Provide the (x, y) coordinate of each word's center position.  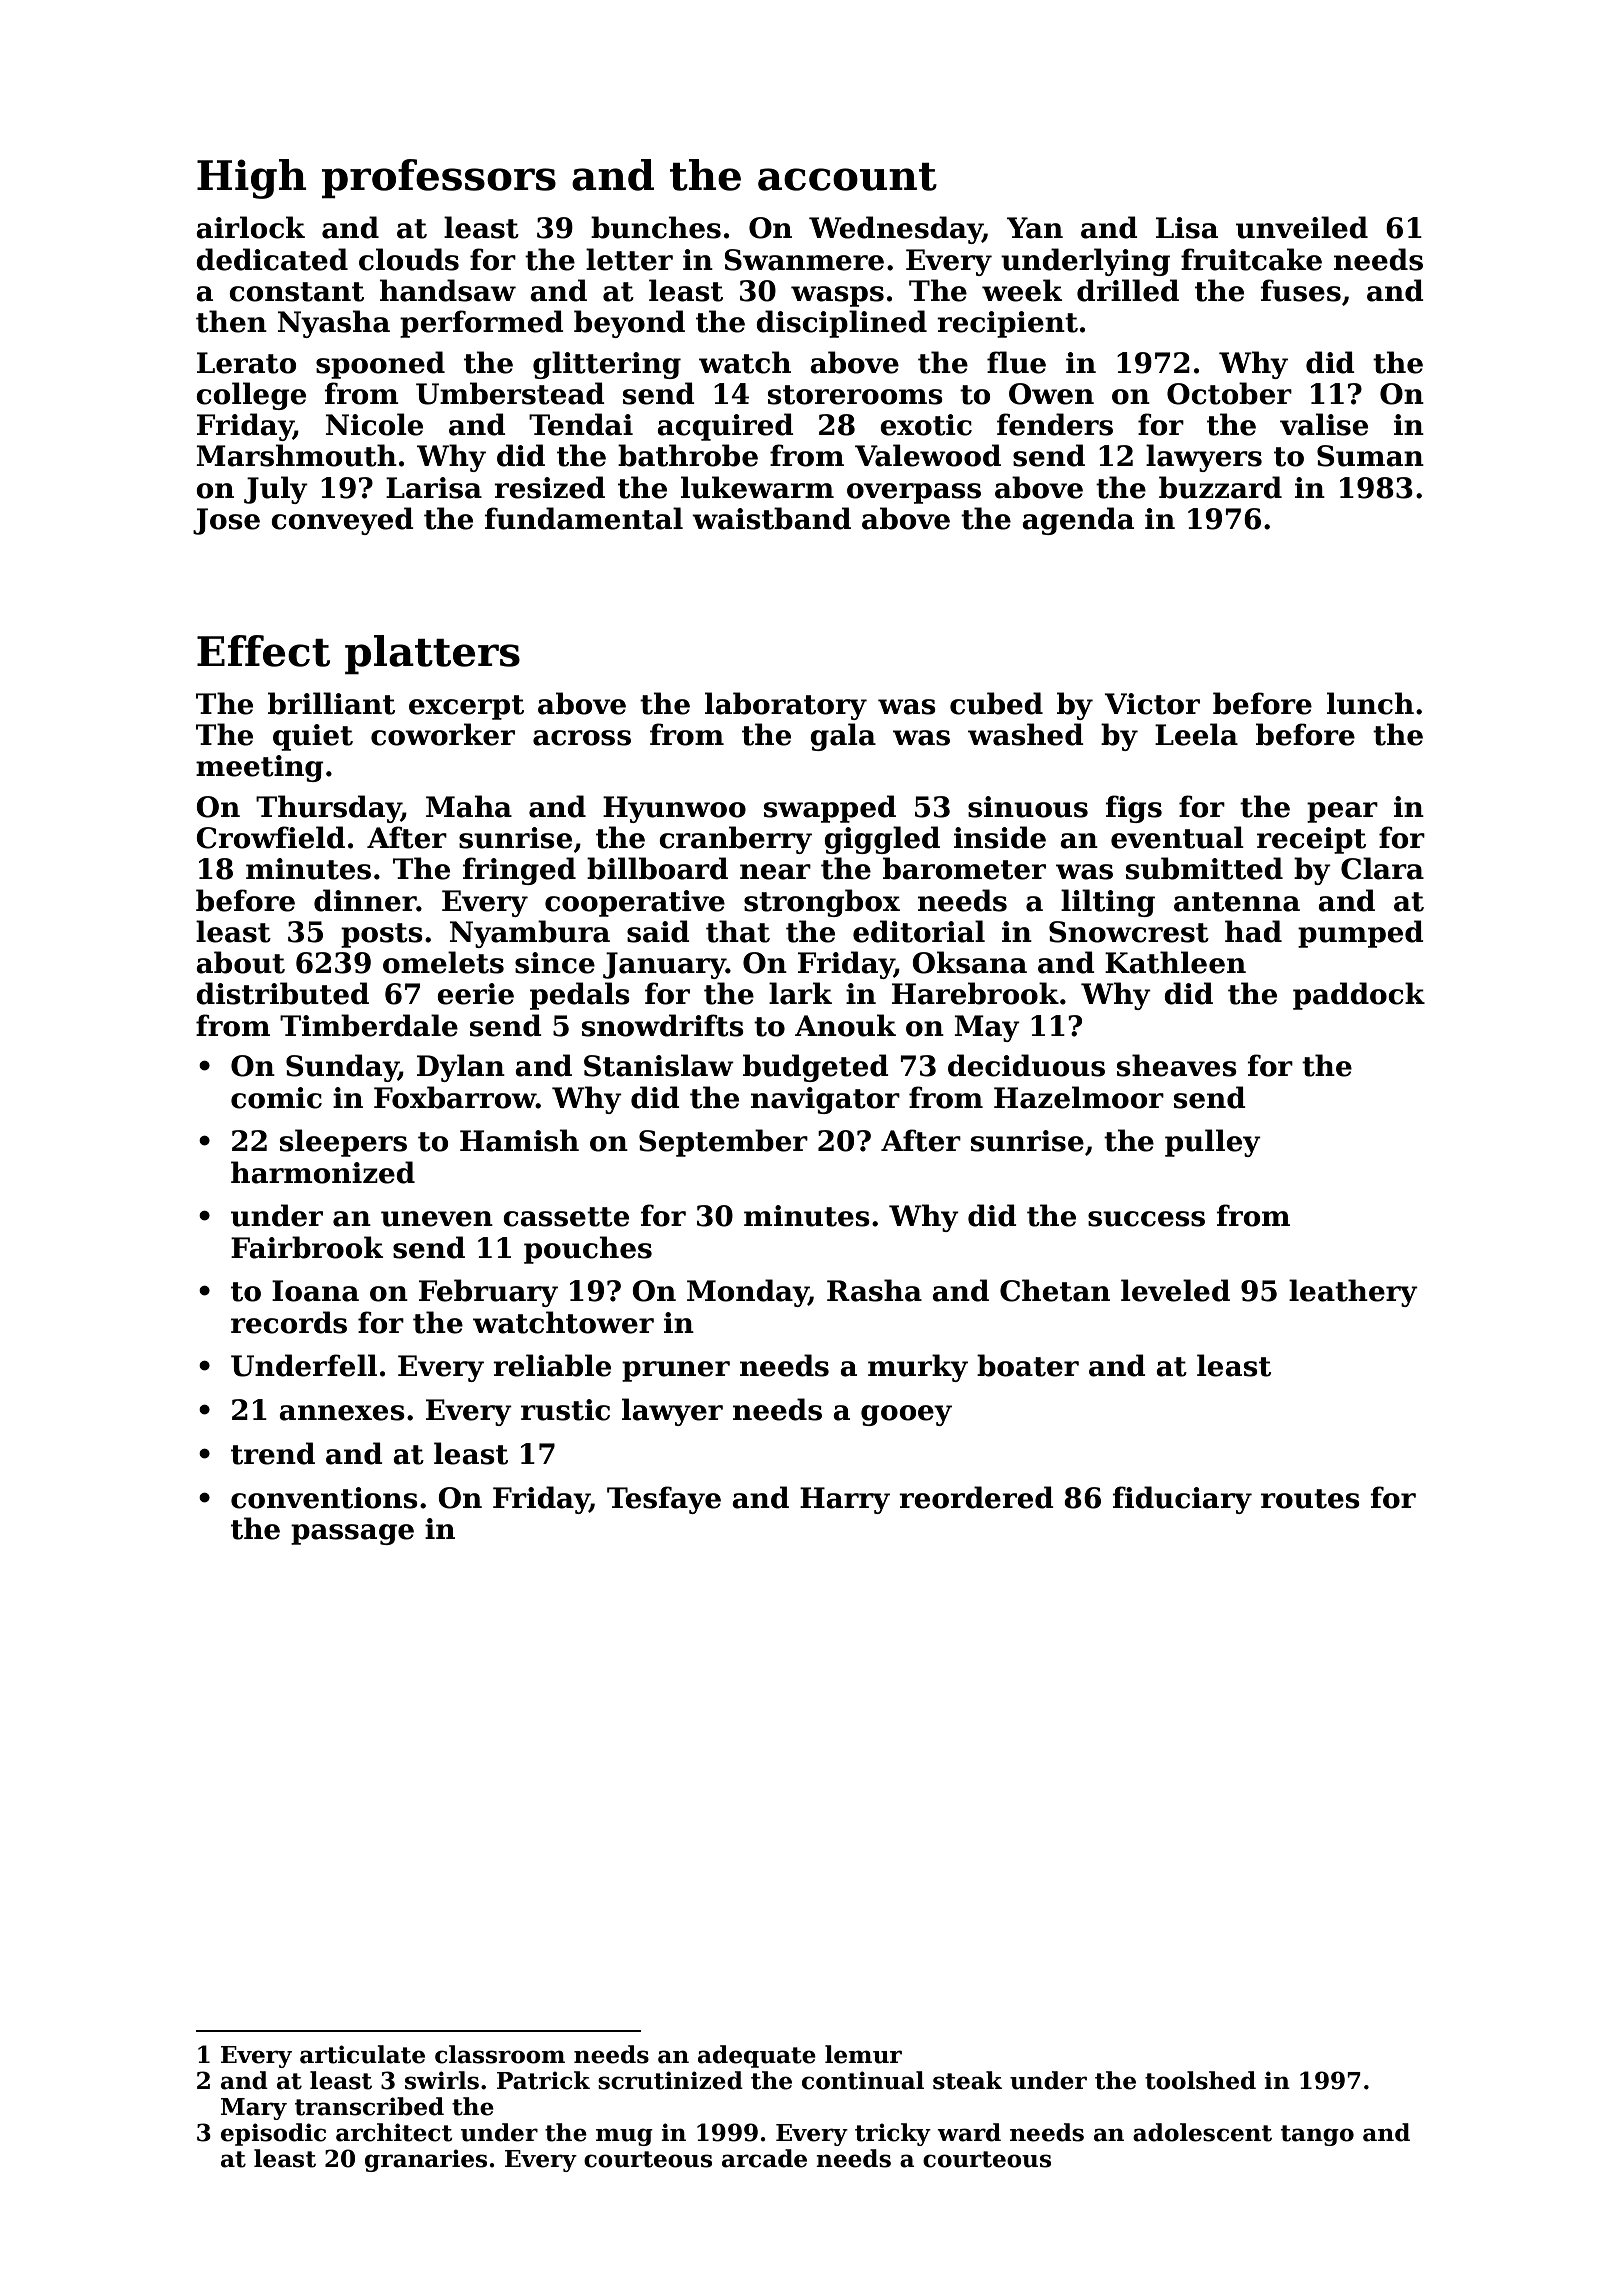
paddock (1359, 996)
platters (432, 655)
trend (273, 1453)
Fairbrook (307, 1247)
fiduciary (1182, 1500)
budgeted (816, 1068)
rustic (565, 1410)
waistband (771, 518)
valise (1324, 424)
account (847, 177)
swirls (442, 2080)
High (251, 179)
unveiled (1302, 227)
